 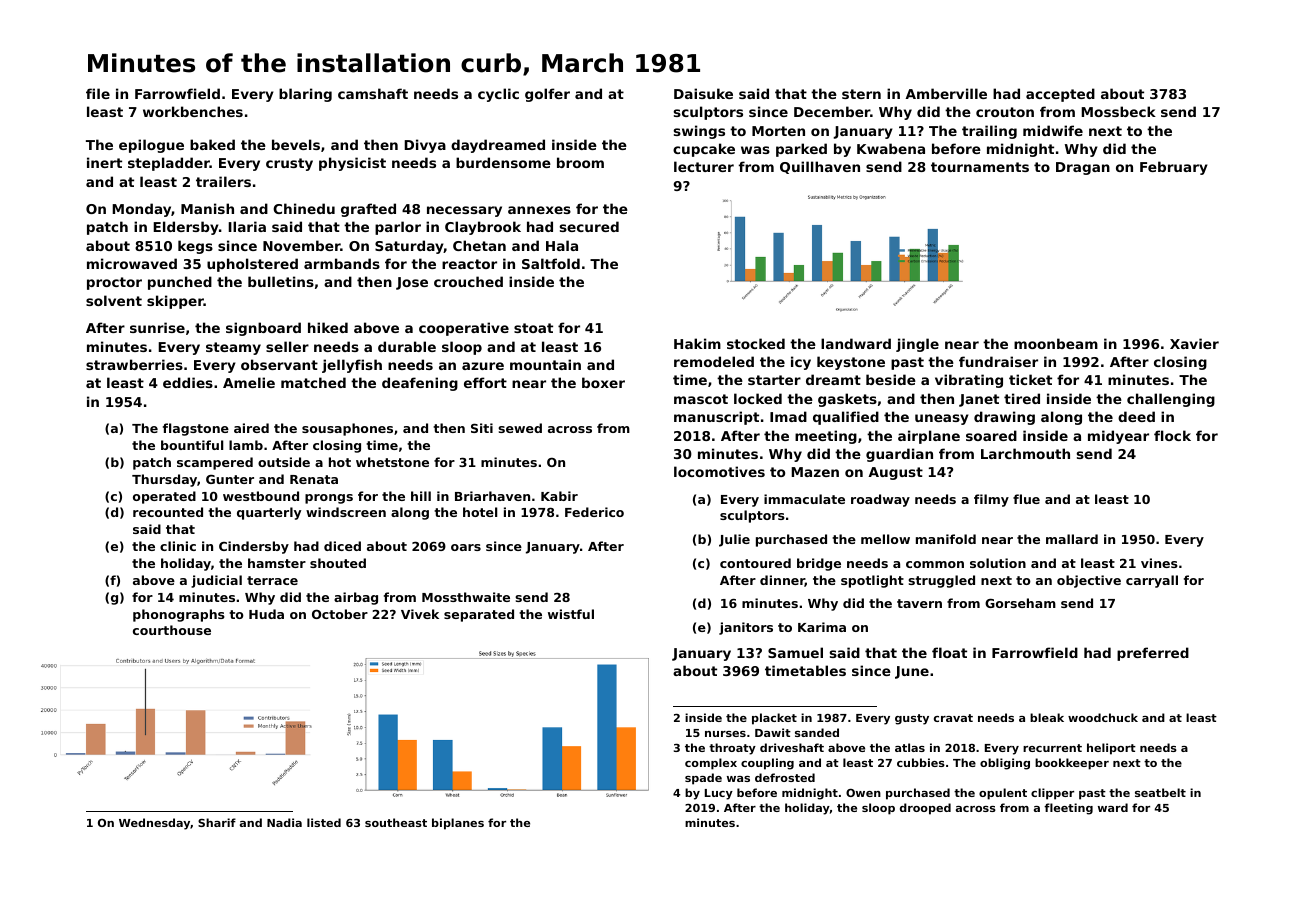 I want to click on courthouse, so click(x=172, y=630).
